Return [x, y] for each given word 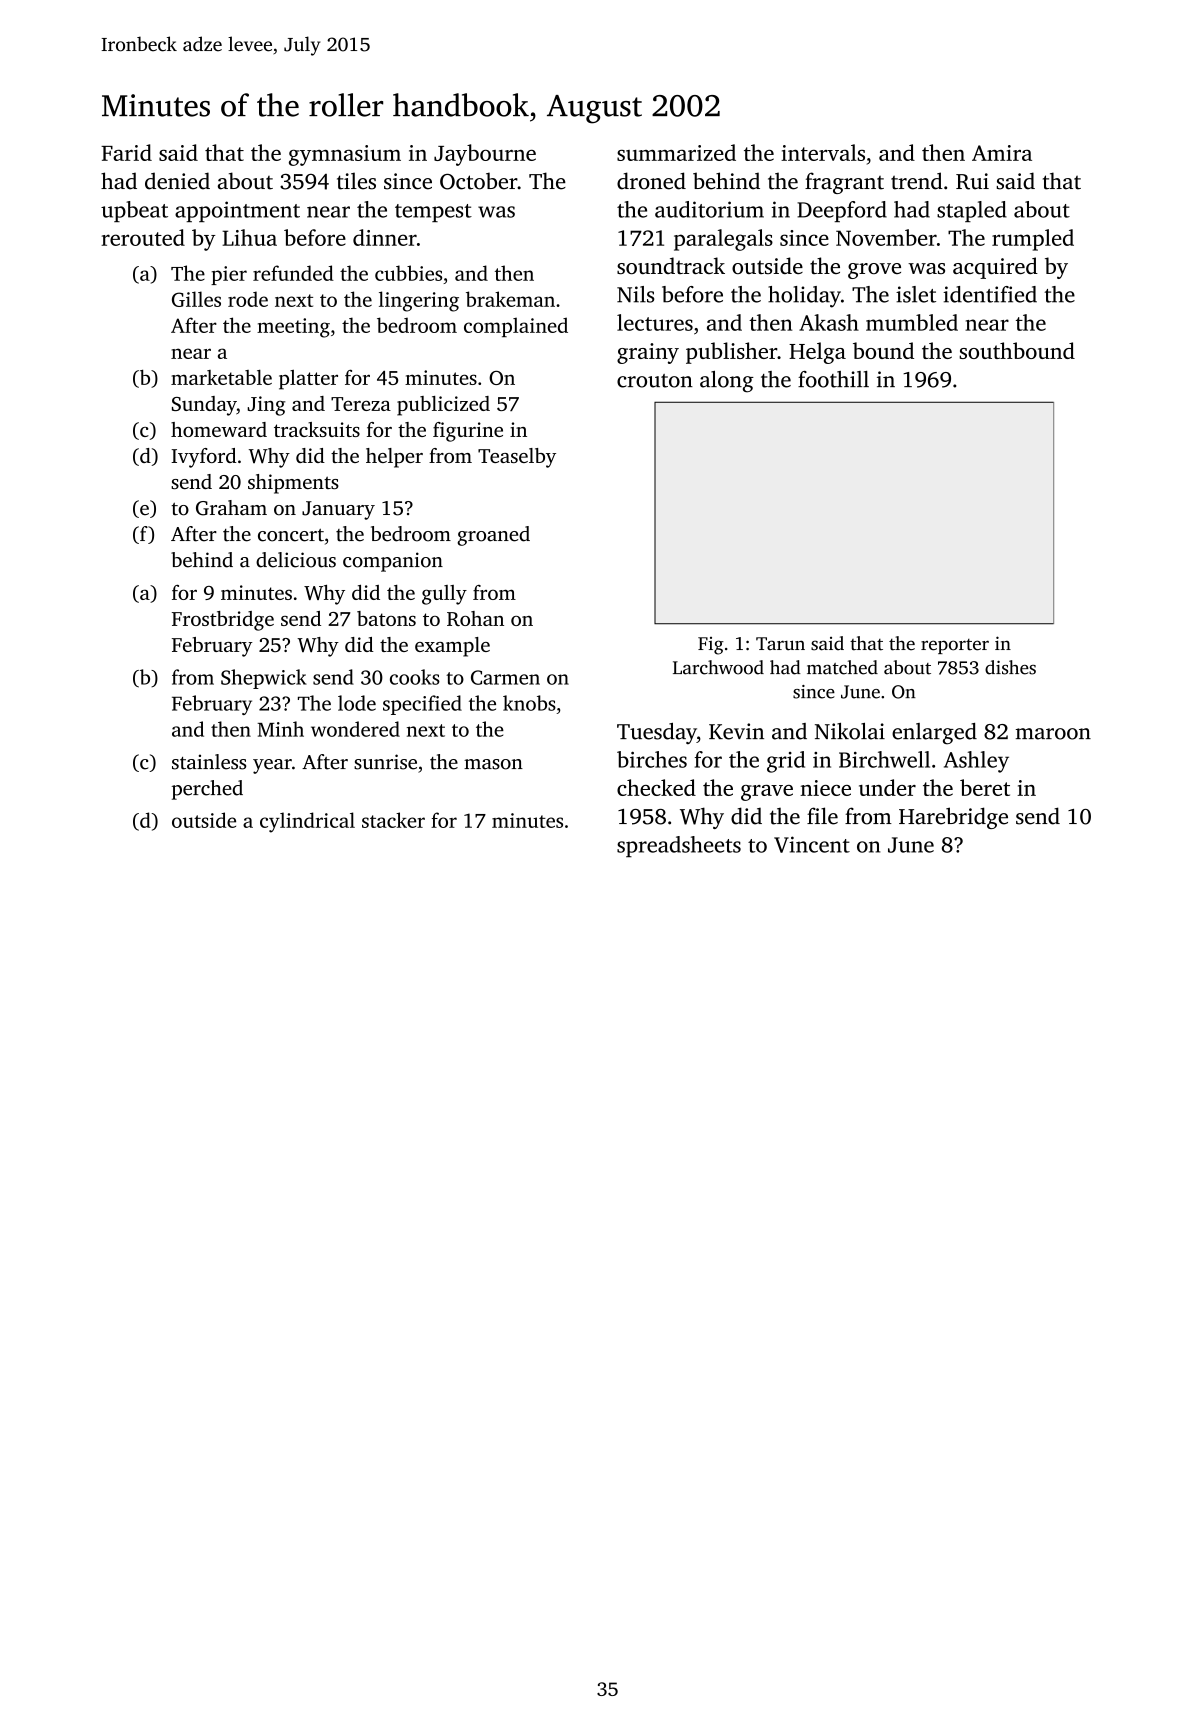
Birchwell [884, 759]
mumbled [912, 322]
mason [493, 764]
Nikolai [850, 731]
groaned [493, 536]
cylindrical [307, 822]
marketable [221, 377]
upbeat [134, 211]
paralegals [723, 240]
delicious [296, 560]
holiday [804, 297]
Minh [280, 729]
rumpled [1033, 240]
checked [656, 787]
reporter [955, 646]
